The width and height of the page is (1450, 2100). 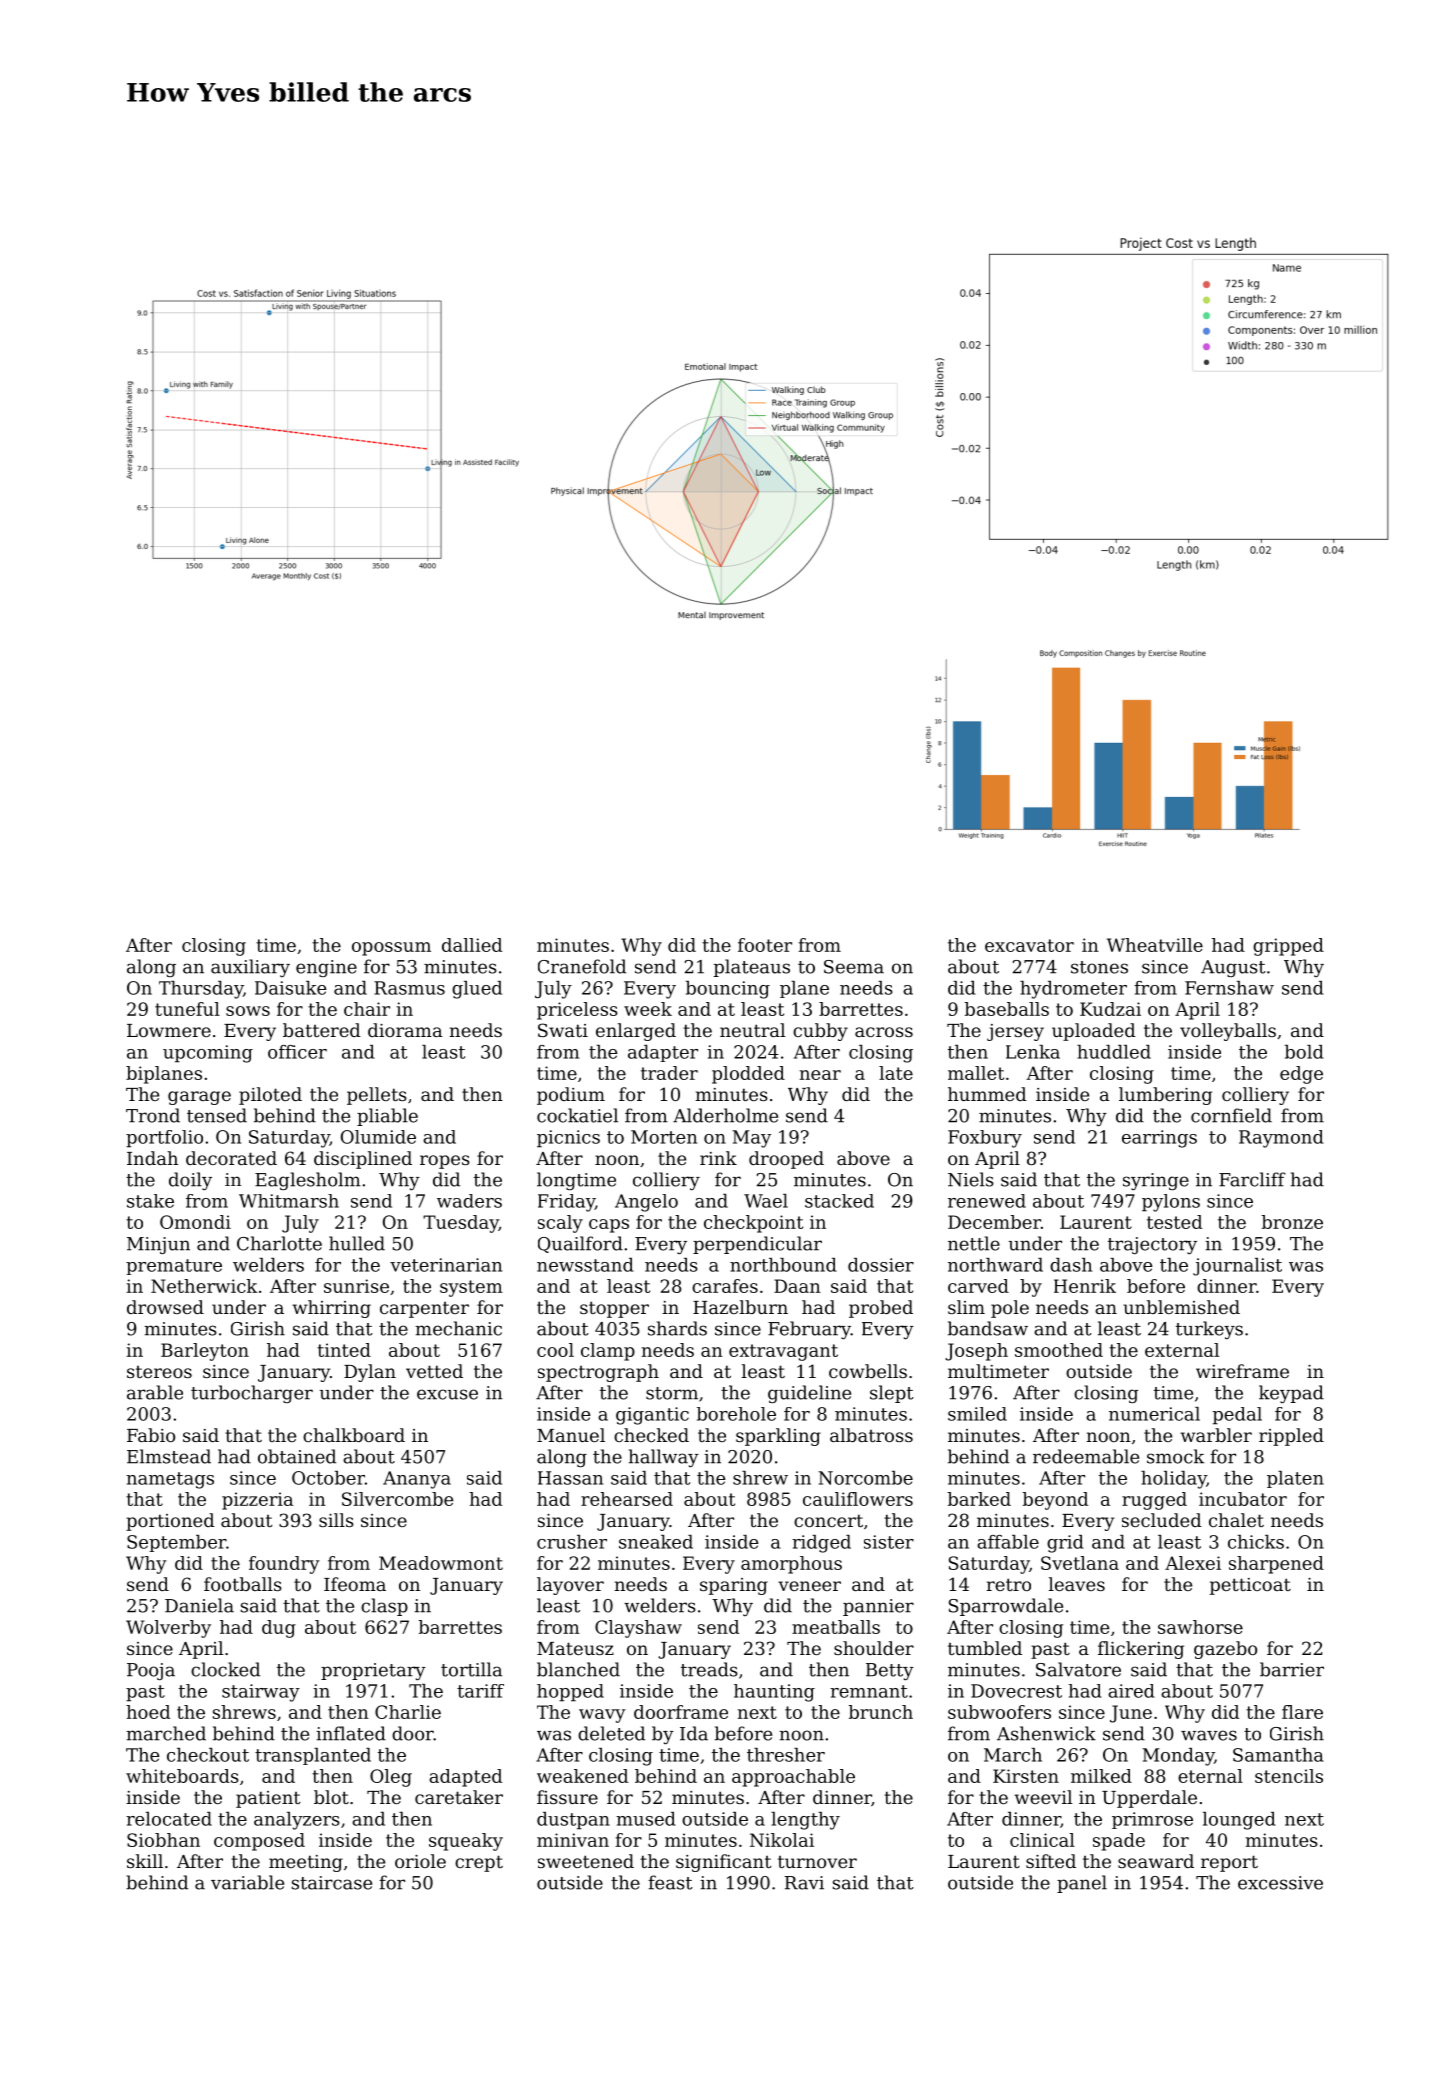 What do you see at coordinates (572, 1542) in the page?
I see `crusher` at bounding box center [572, 1542].
